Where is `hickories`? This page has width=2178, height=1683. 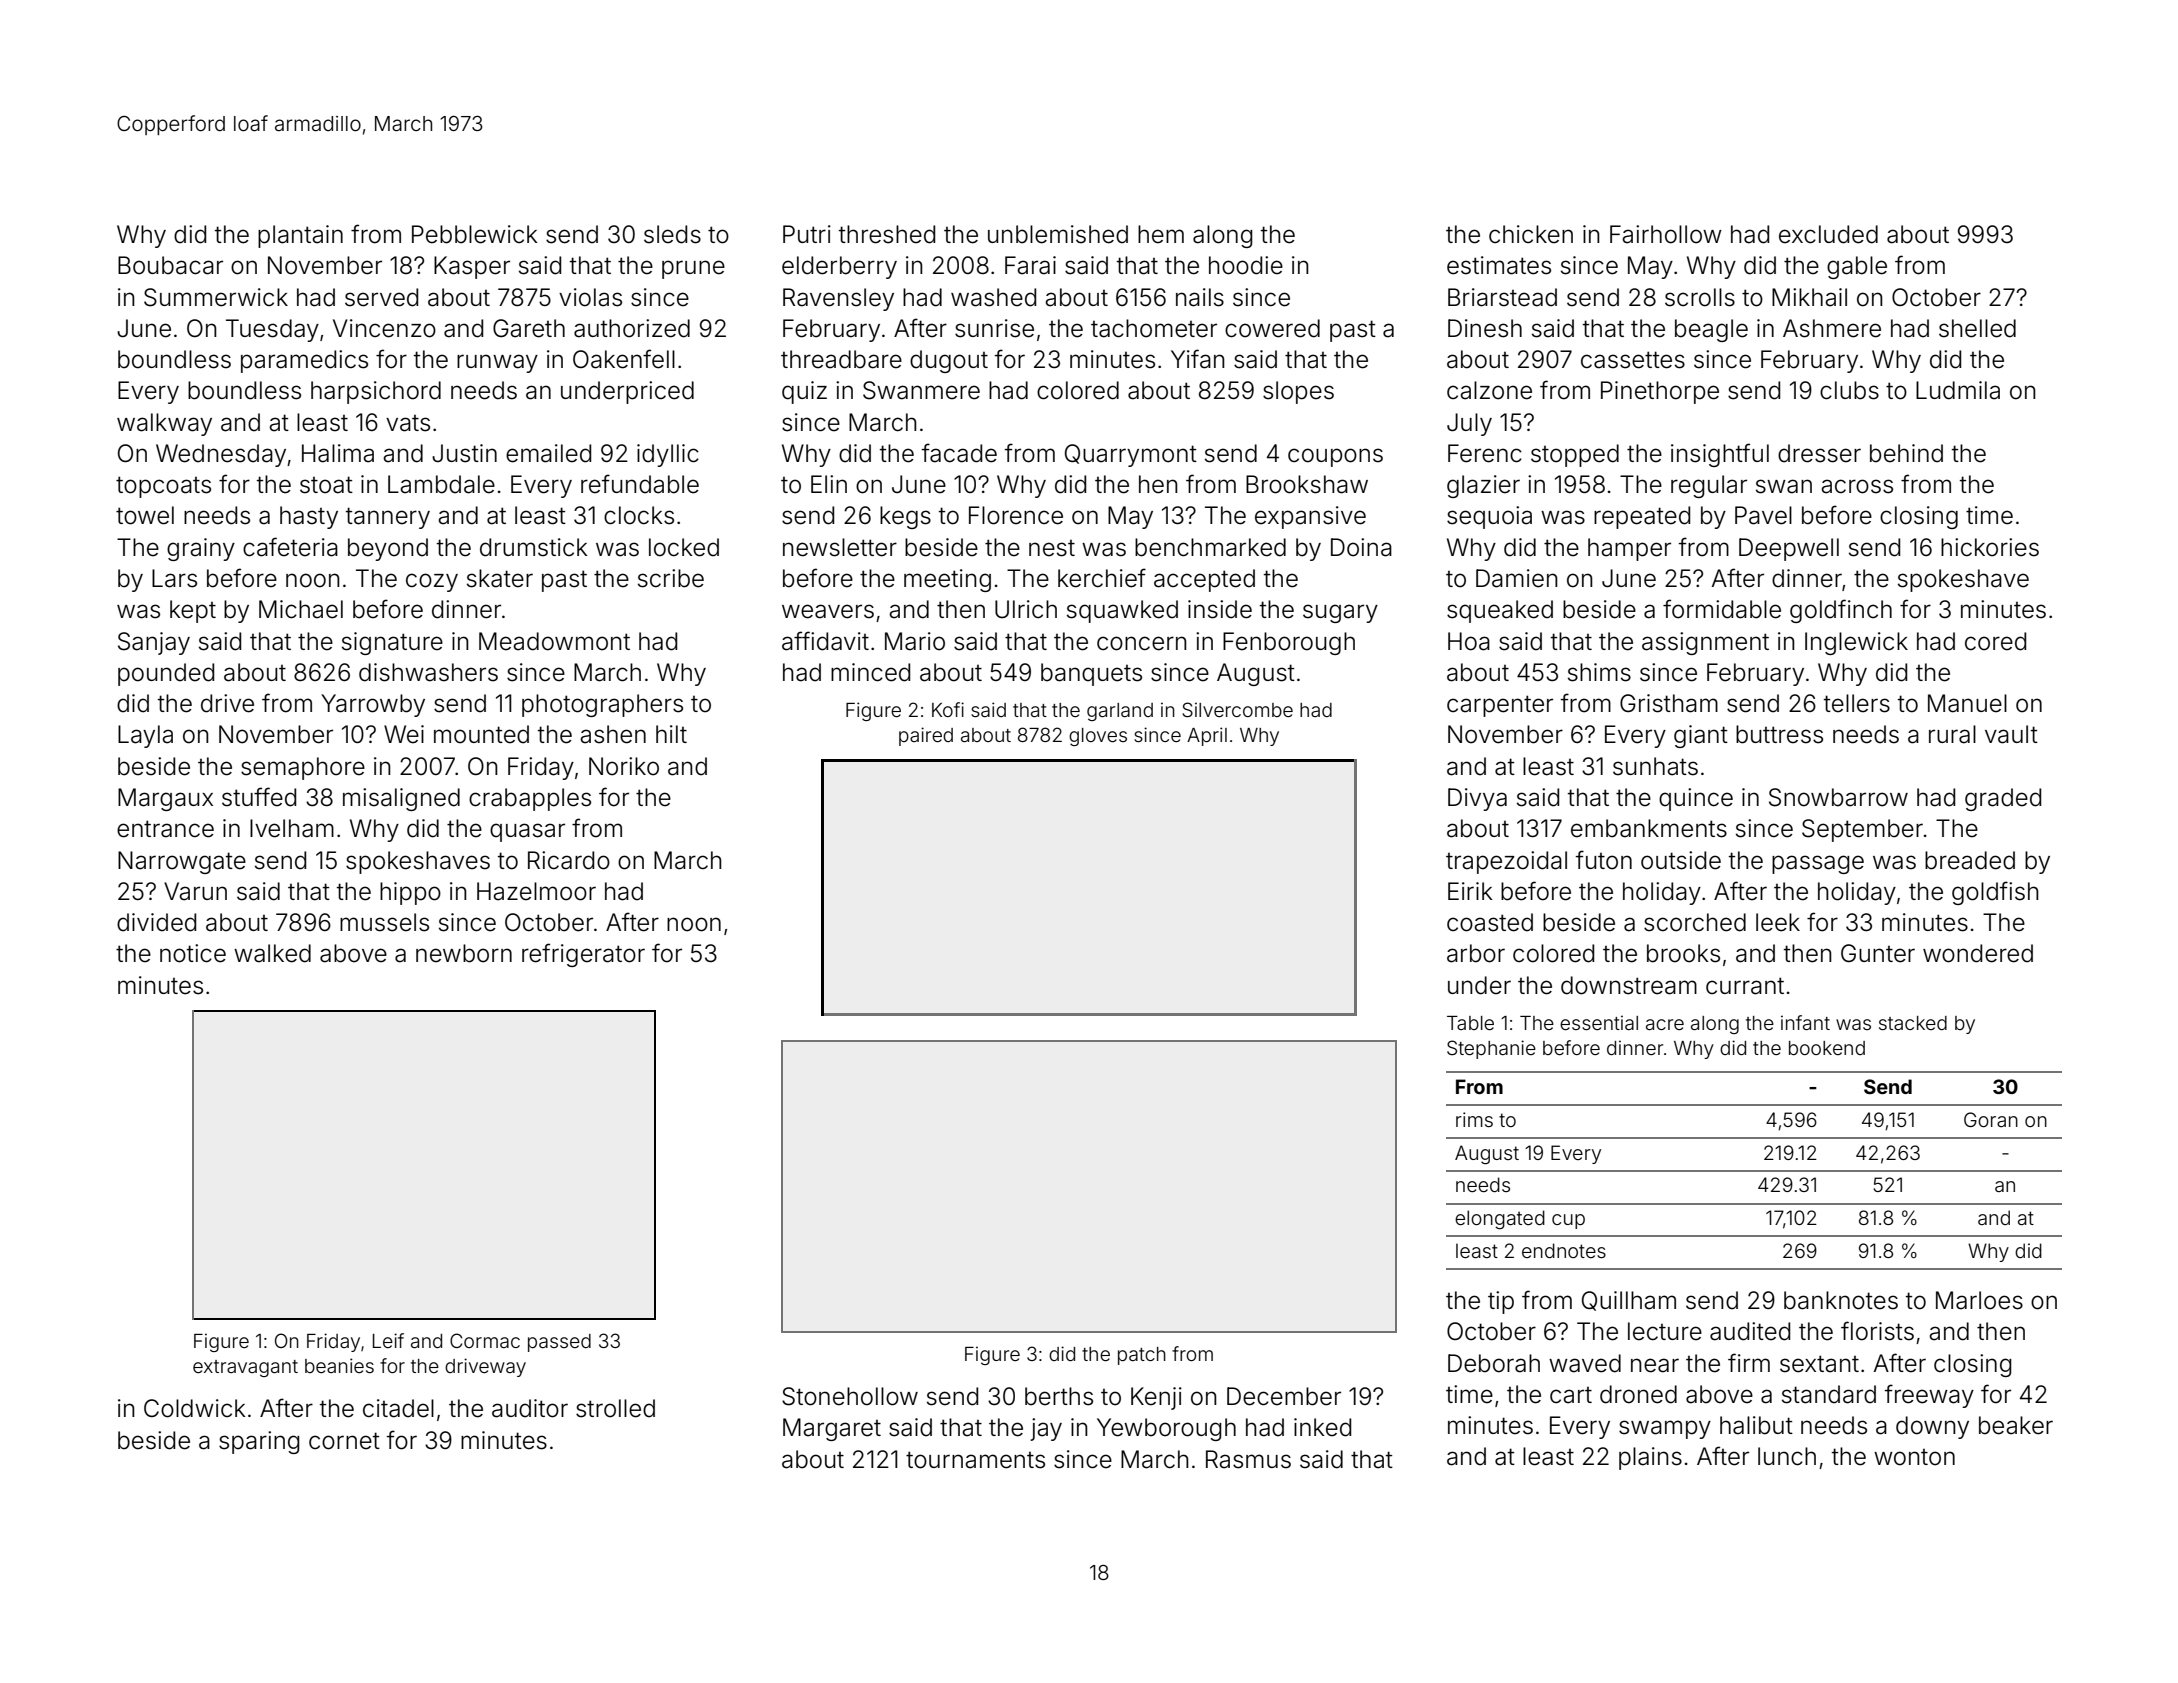
hickories is located at coordinates (1990, 547).
